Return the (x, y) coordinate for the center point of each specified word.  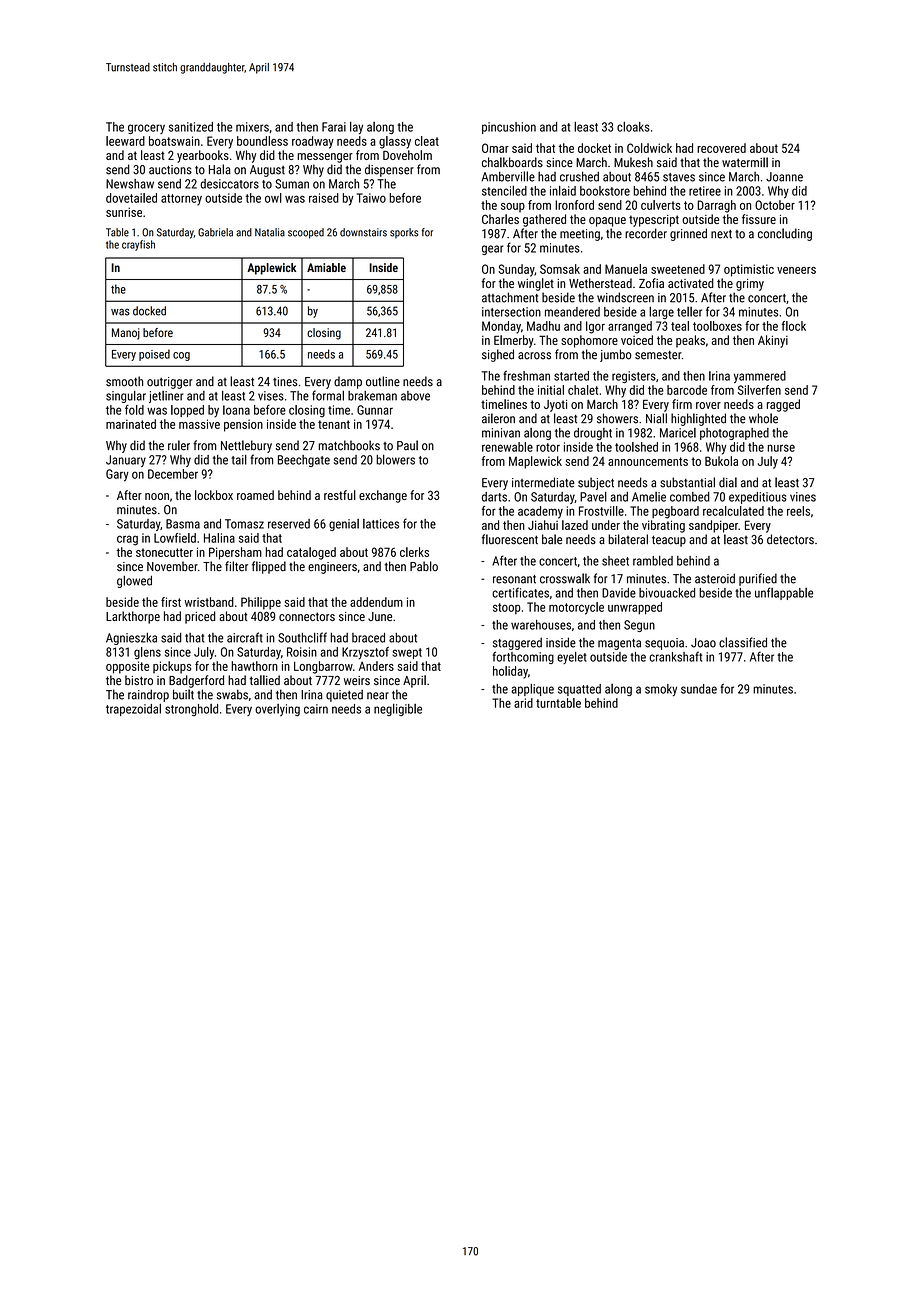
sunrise (124, 212)
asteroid (715, 578)
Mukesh (633, 162)
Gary (117, 475)
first (171, 602)
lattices (381, 524)
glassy (395, 142)
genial (344, 525)
